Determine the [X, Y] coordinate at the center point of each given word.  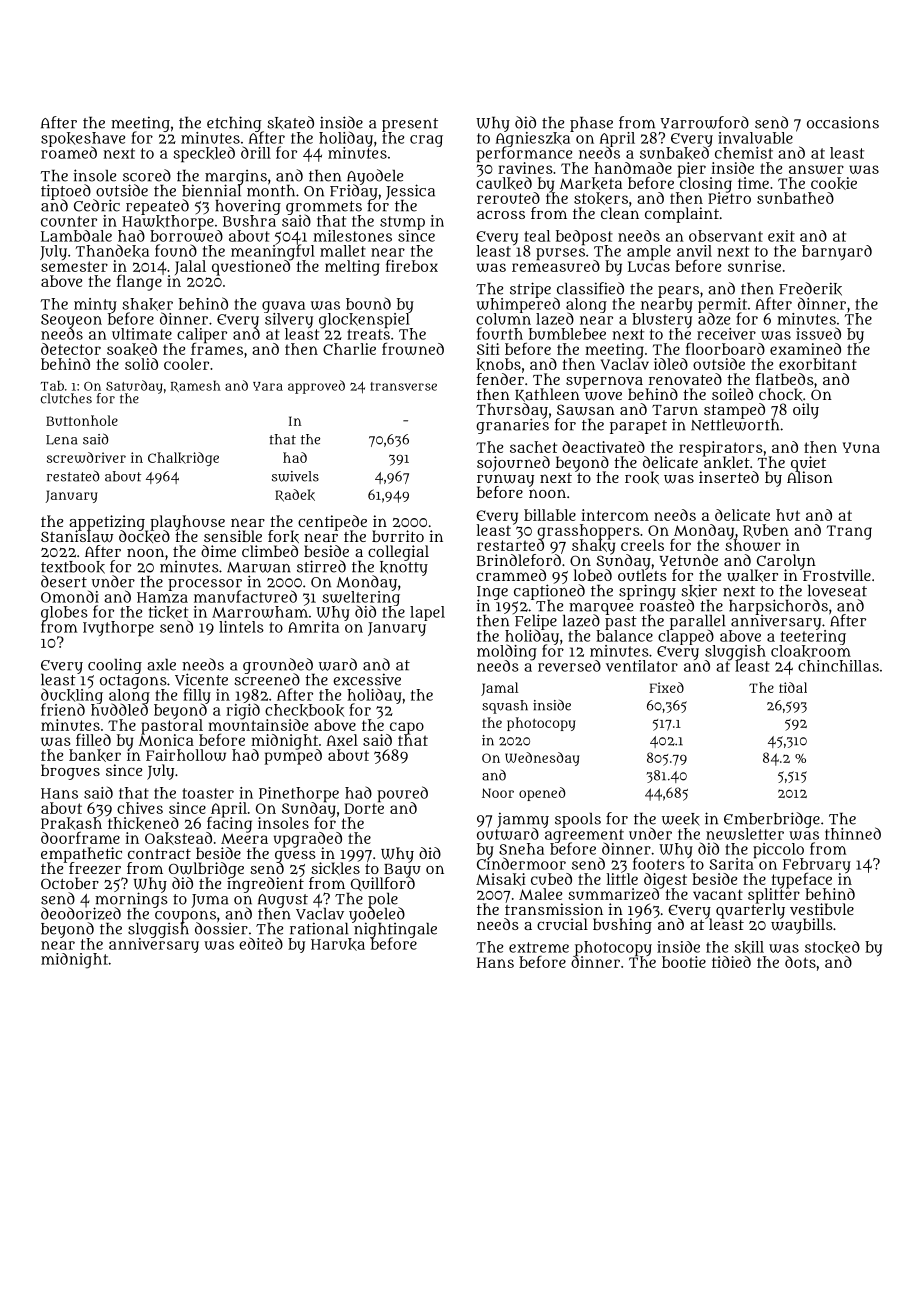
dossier [221, 928]
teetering [813, 637]
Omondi [70, 596]
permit [722, 305]
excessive [367, 679]
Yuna [861, 447]
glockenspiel [364, 320]
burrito [398, 536]
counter [69, 221]
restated [73, 476]
